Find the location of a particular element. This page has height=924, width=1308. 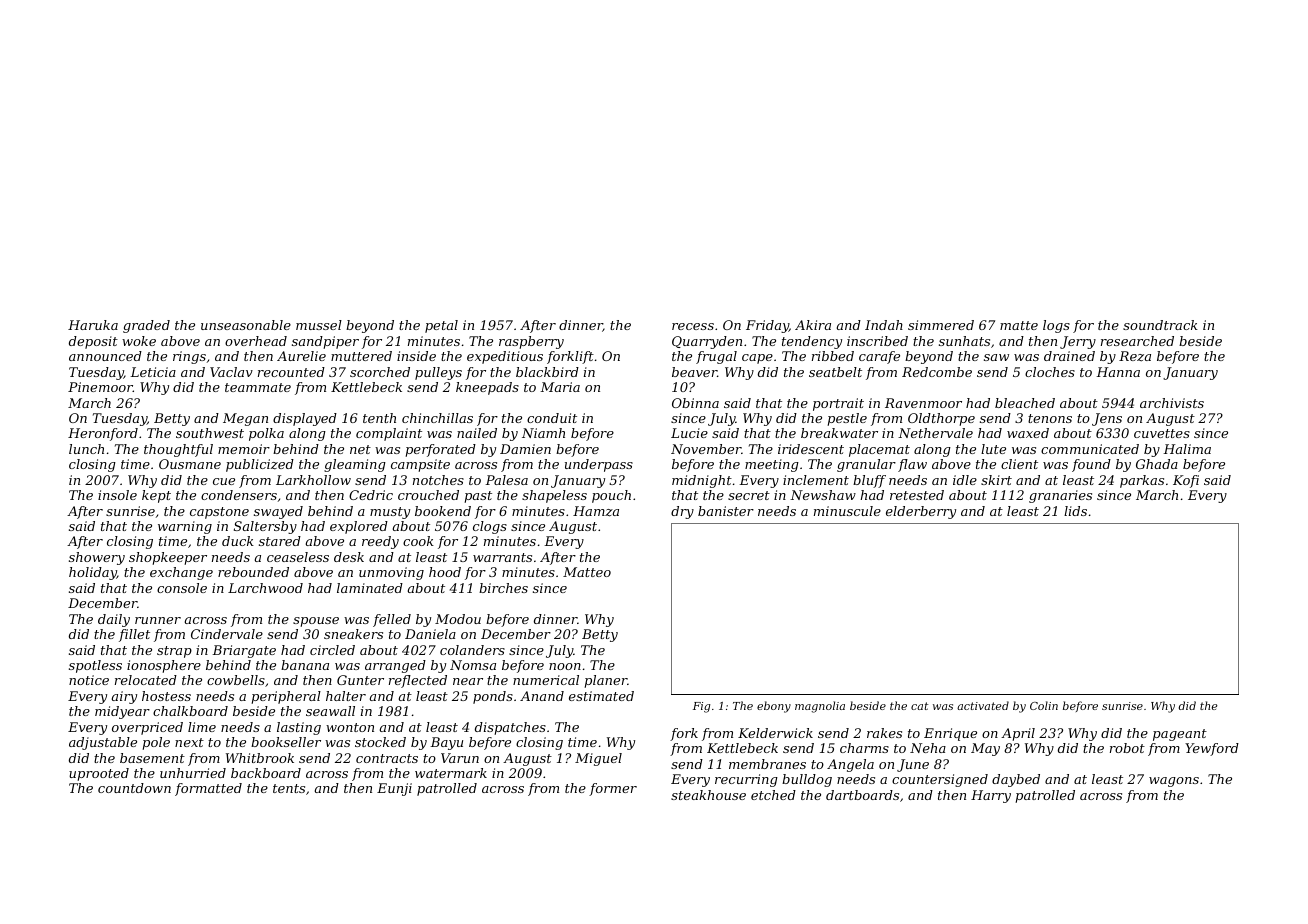

Angela is located at coordinates (850, 765).
